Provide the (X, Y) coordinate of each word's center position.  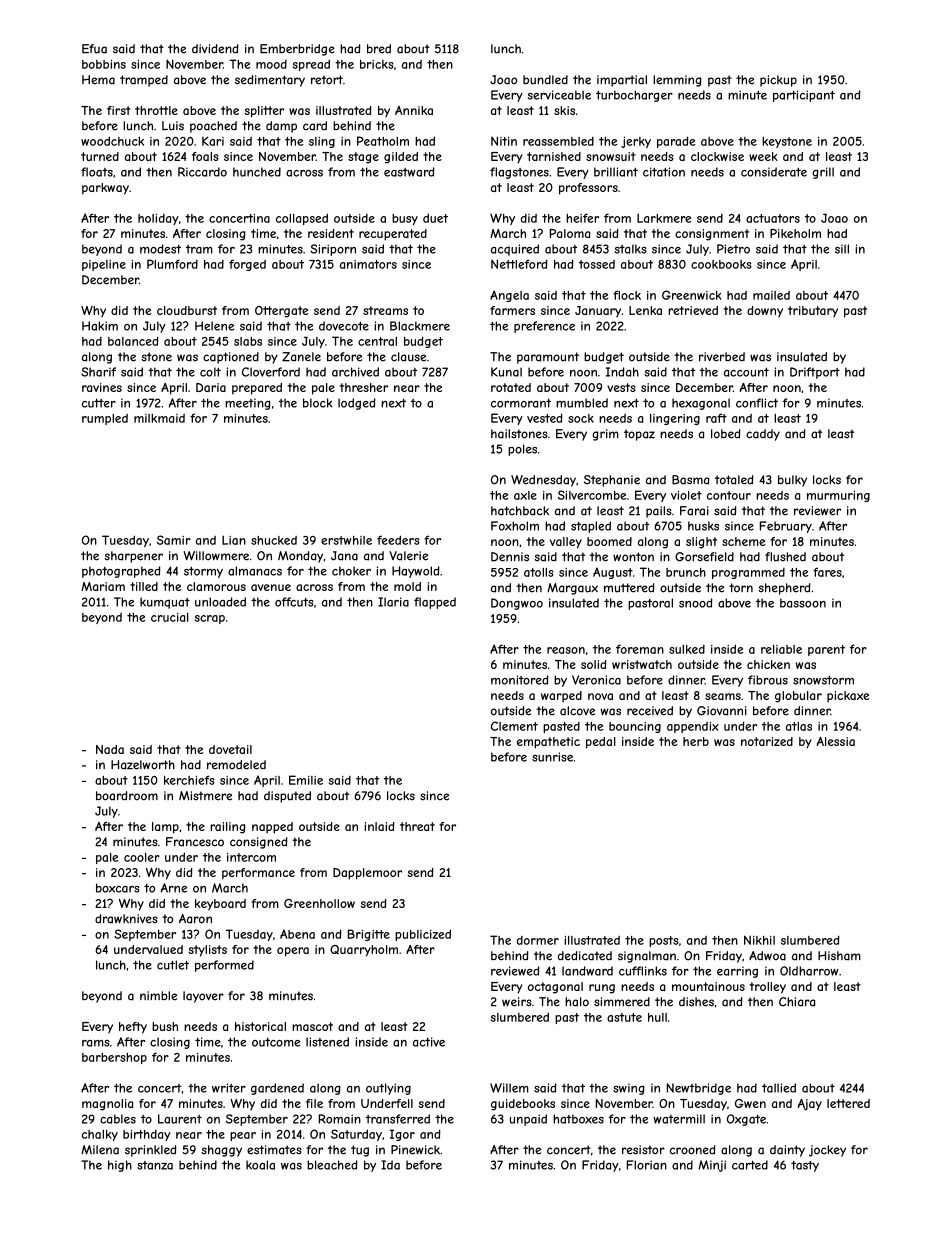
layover (203, 997)
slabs (248, 341)
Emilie (306, 780)
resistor (643, 1150)
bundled (545, 80)
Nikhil (759, 940)
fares (827, 572)
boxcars (118, 888)
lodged (357, 404)
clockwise (717, 156)
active (429, 1042)
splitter (264, 112)
